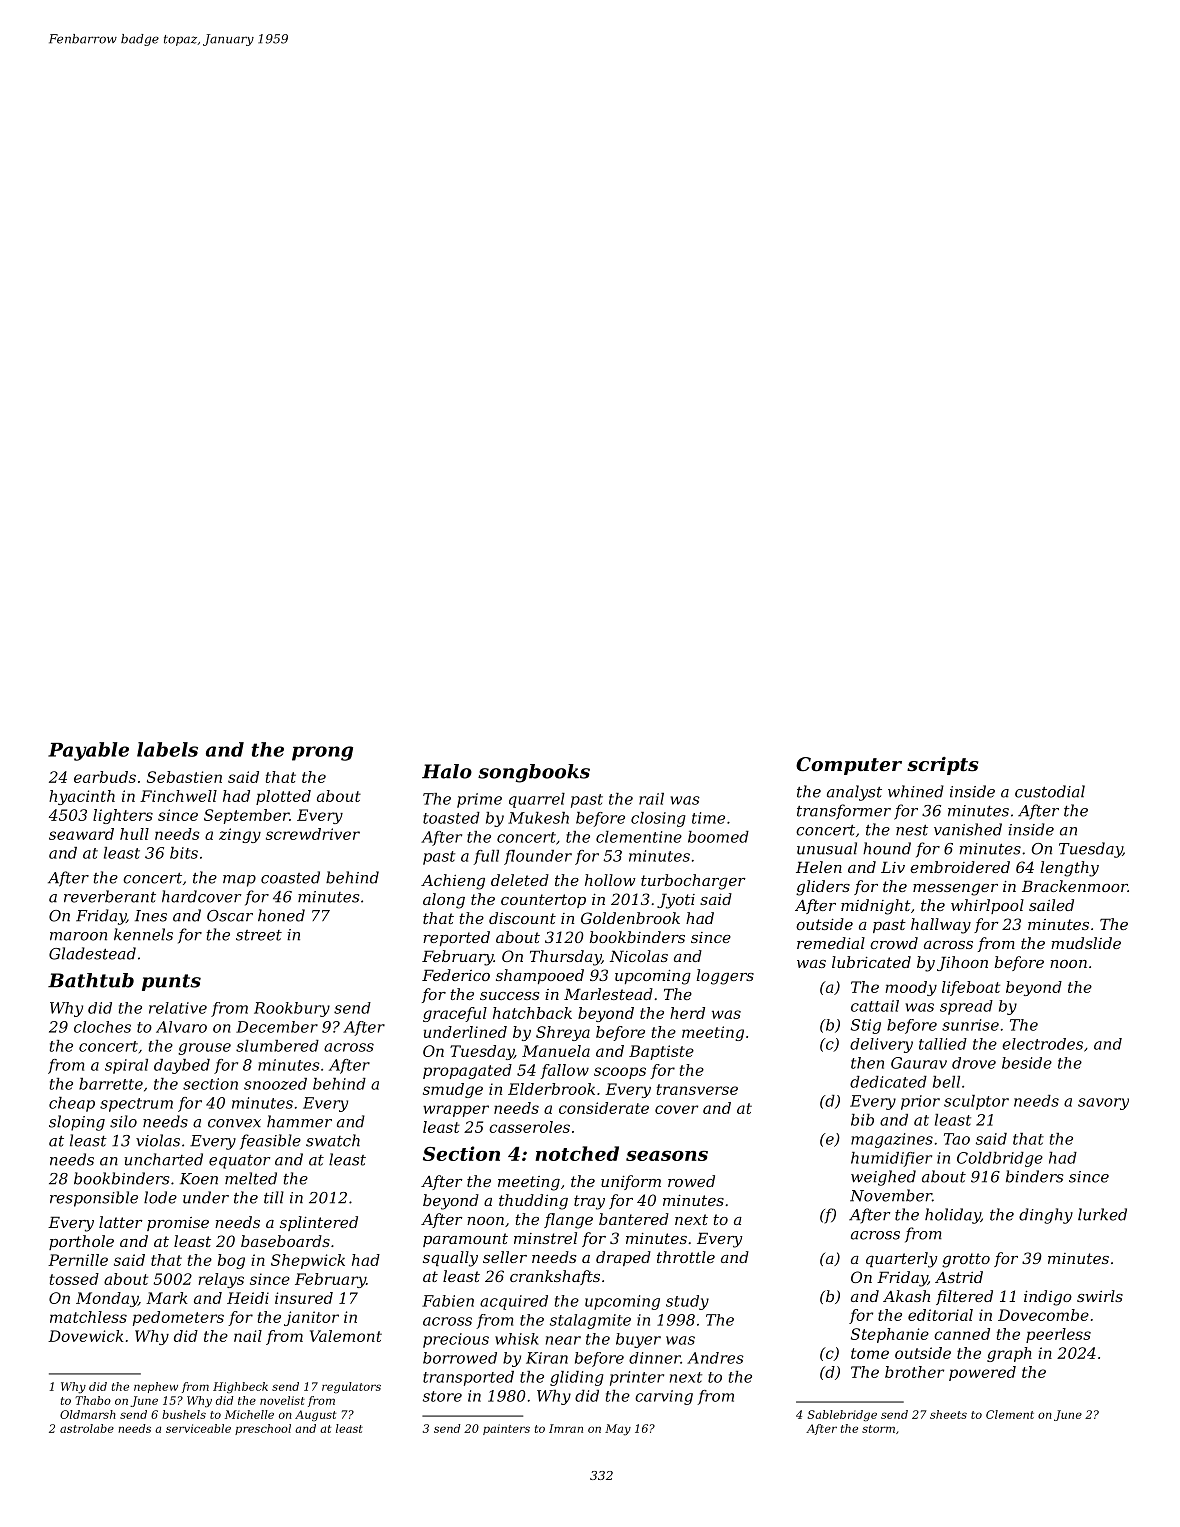  What do you see at coordinates (948, 1414) in the document?
I see `sheets` at bounding box center [948, 1414].
